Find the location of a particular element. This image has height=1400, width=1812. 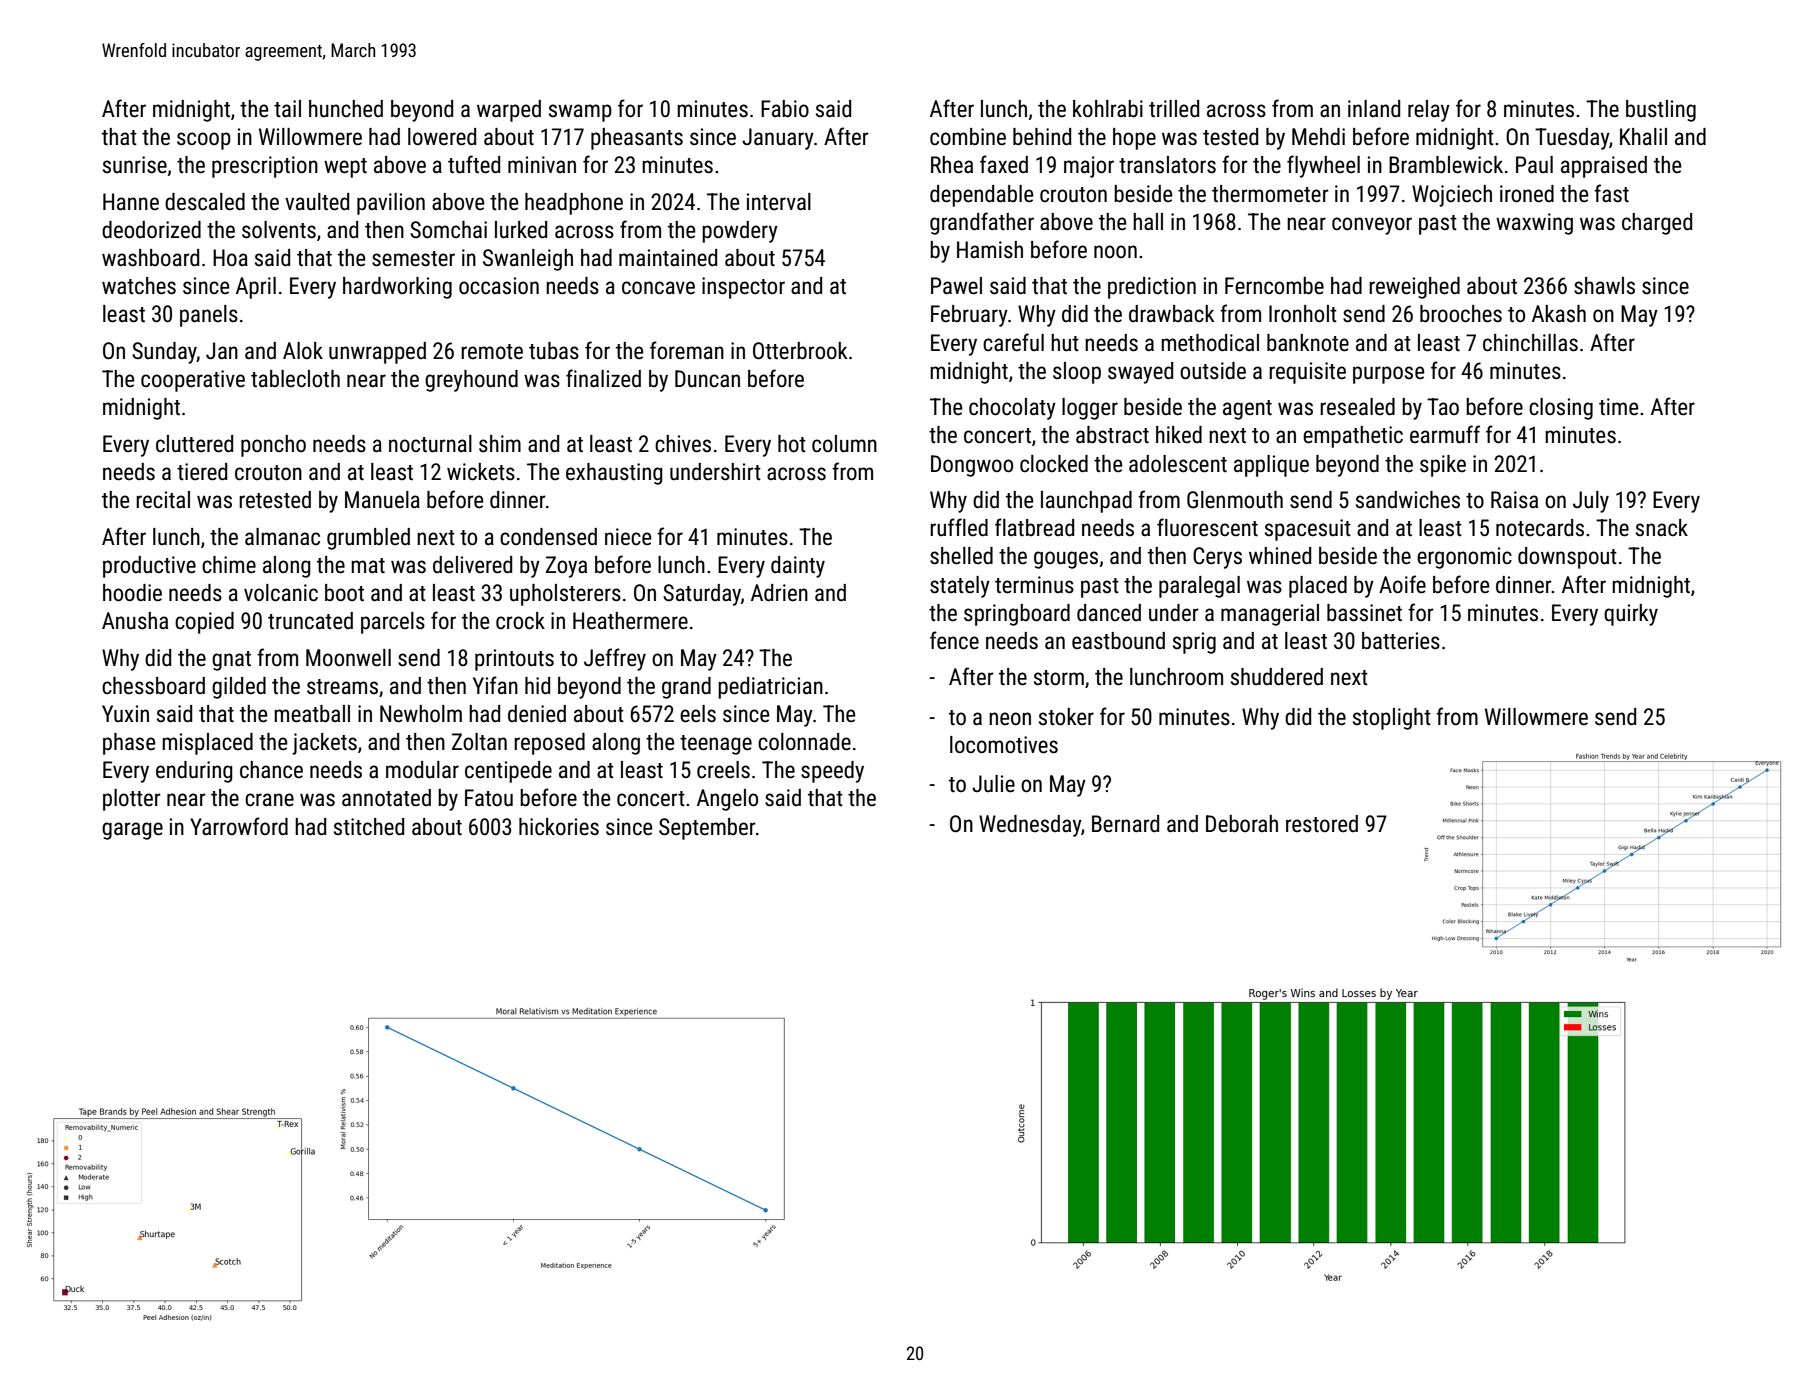

tail is located at coordinates (287, 109).
